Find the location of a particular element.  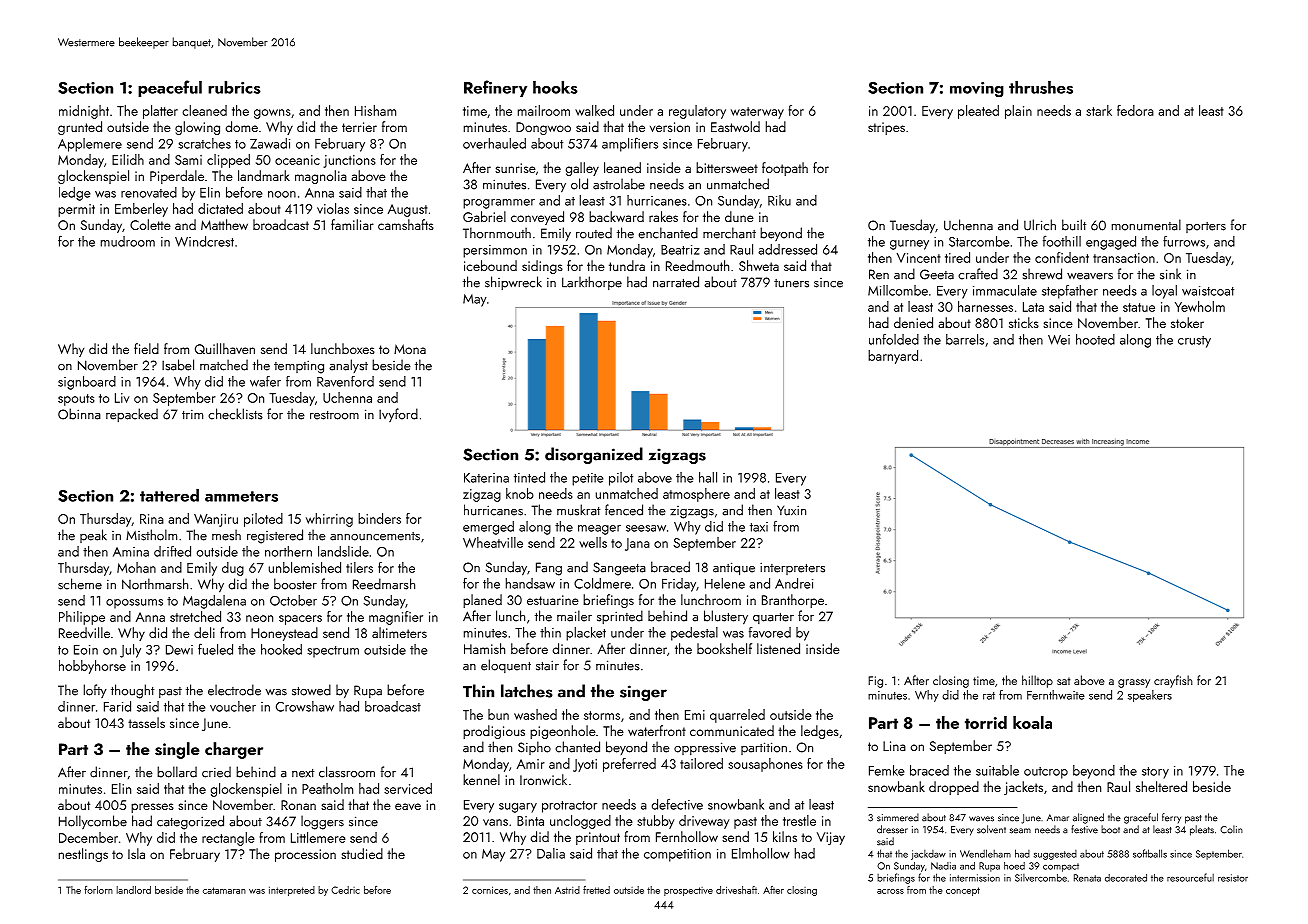

crayfish is located at coordinates (1173, 681).
